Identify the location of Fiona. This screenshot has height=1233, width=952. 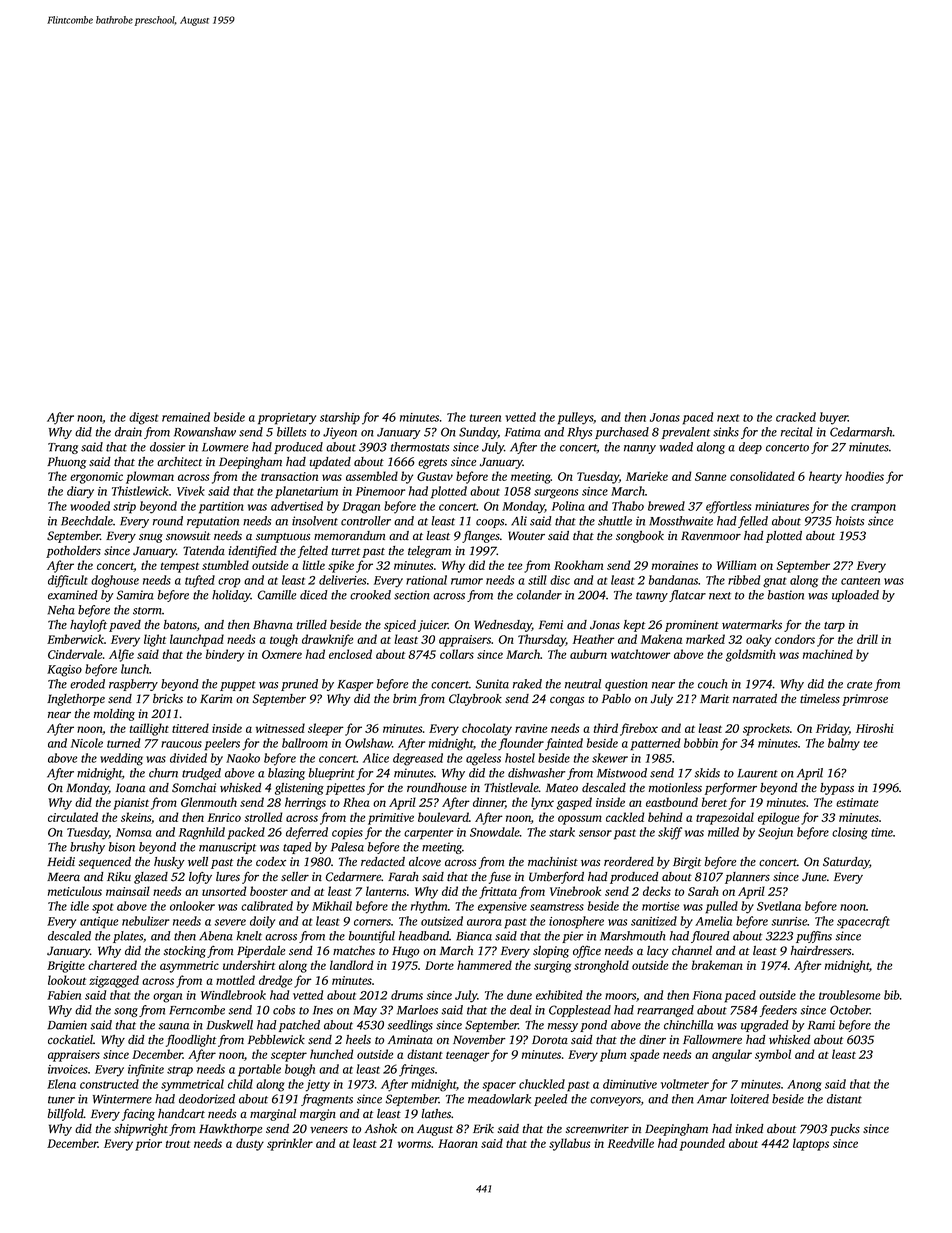
(707, 995).
